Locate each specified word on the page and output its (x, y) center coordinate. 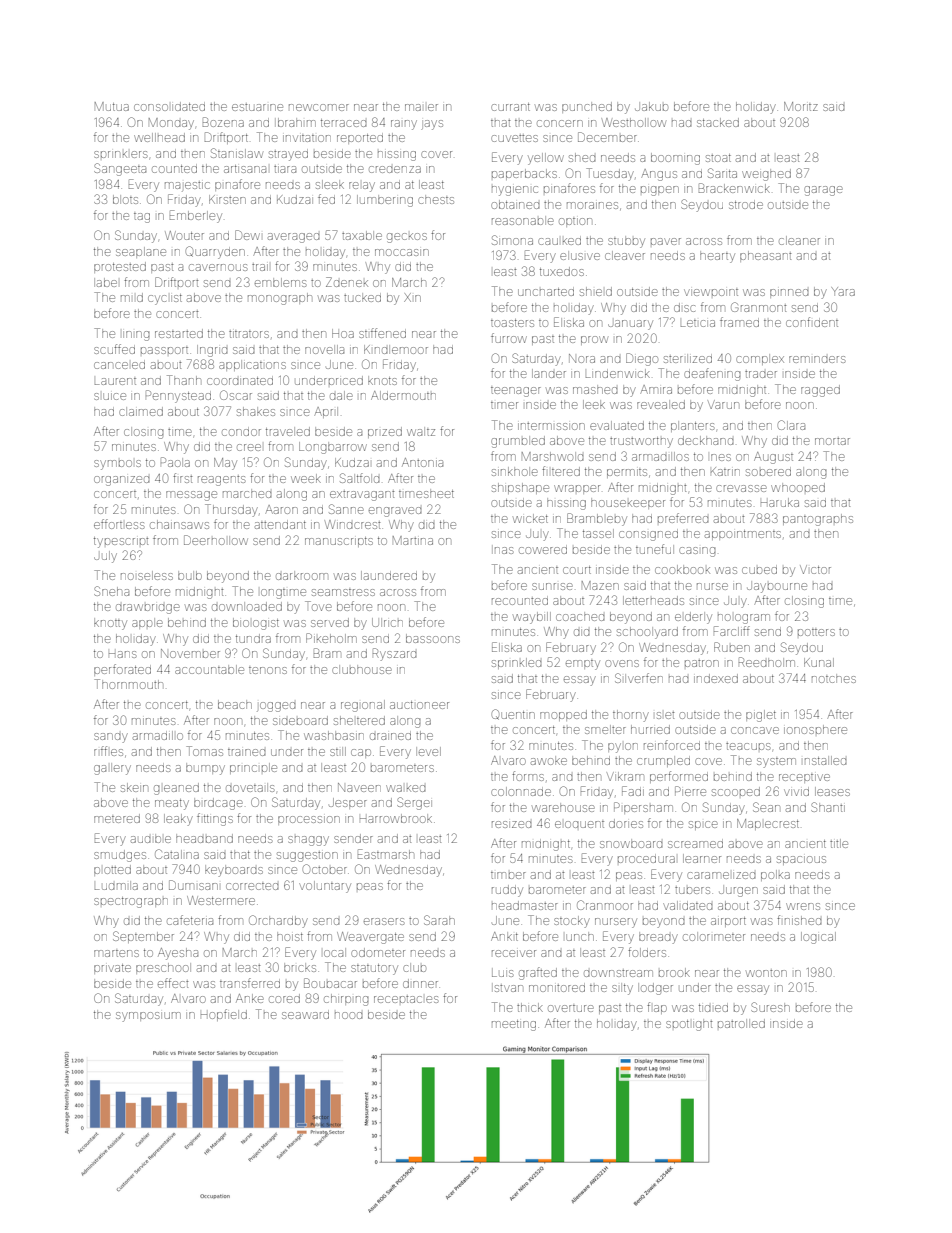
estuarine (257, 107)
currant (510, 107)
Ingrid (212, 351)
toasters (512, 323)
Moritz (801, 106)
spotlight (689, 1025)
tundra (253, 638)
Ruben (732, 647)
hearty (717, 257)
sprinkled (516, 663)
